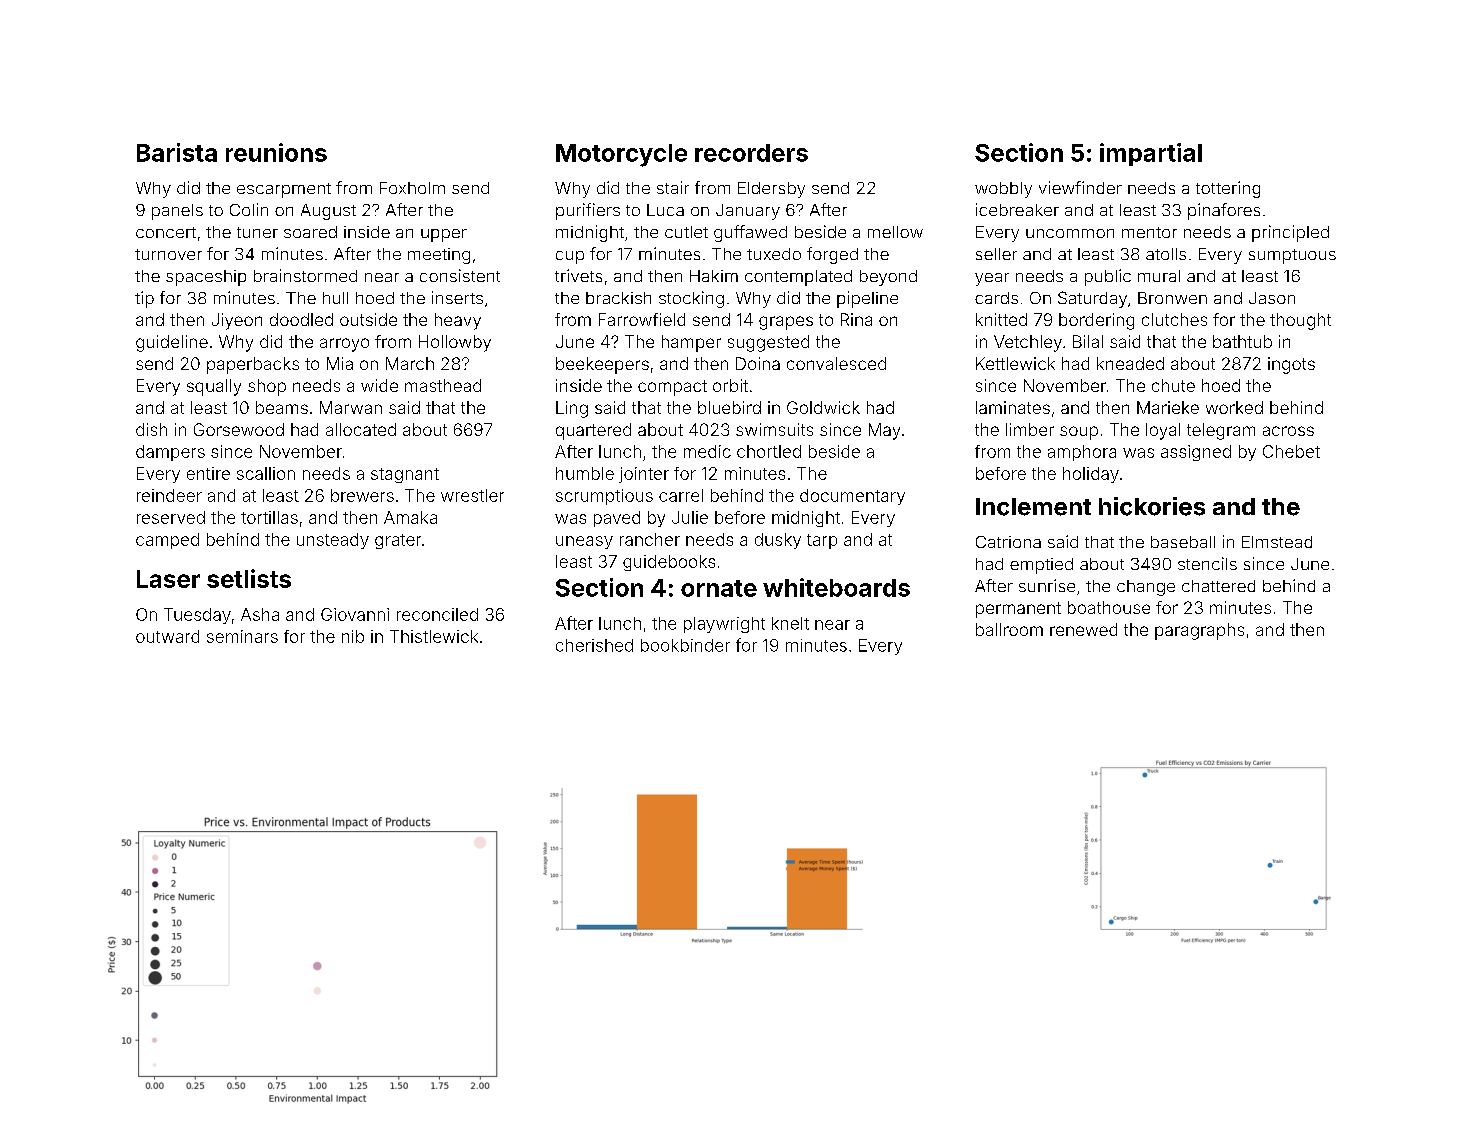  Describe the element at coordinates (594, 645) in the screenshot. I see `cherished` at that location.
